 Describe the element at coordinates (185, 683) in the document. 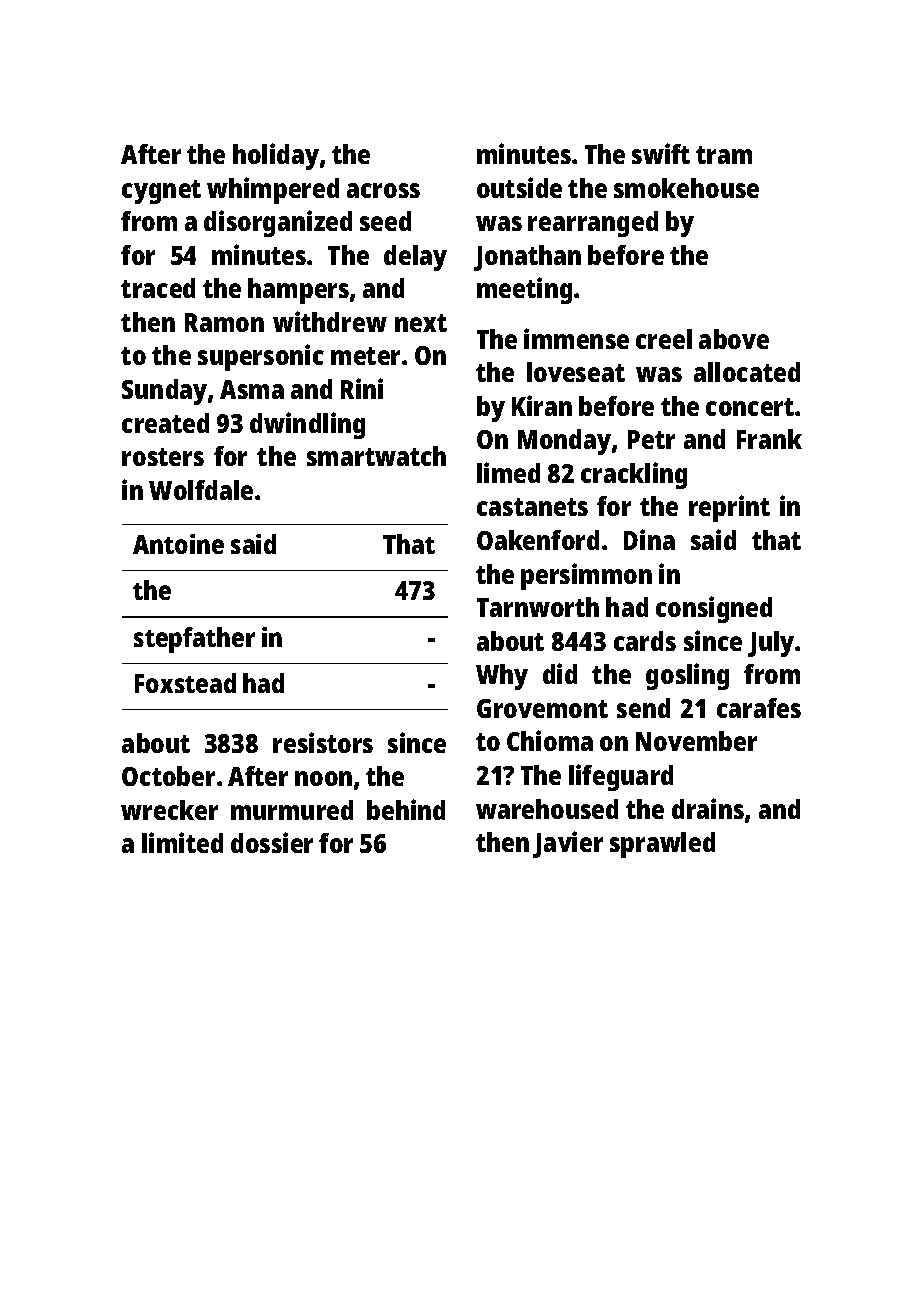

I see `Foxstead` at that location.
